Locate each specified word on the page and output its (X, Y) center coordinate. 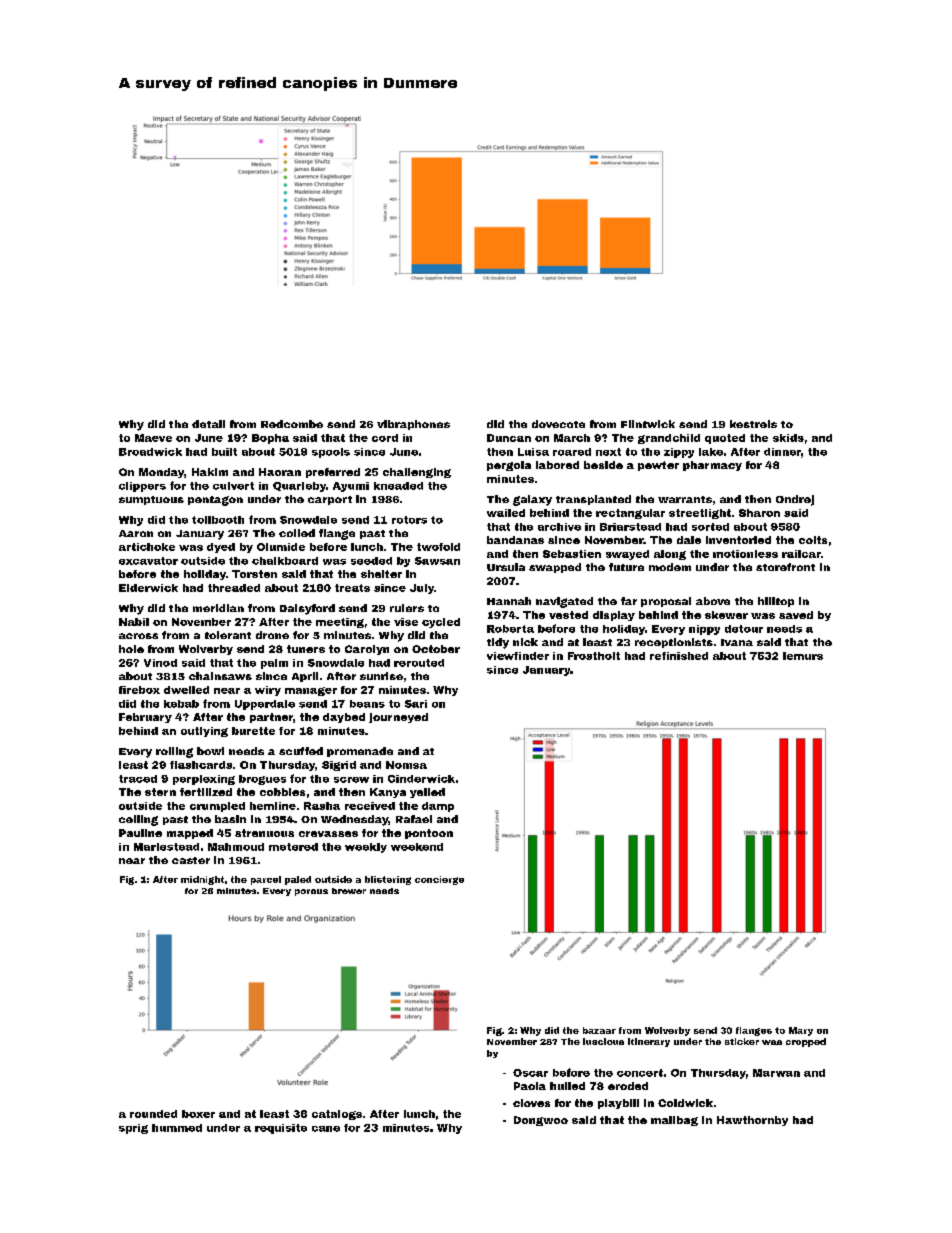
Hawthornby (752, 1121)
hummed (177, 1128)
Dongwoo (541, 1121)
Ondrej (795, 500)
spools (331, 453)
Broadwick (150, 452)
